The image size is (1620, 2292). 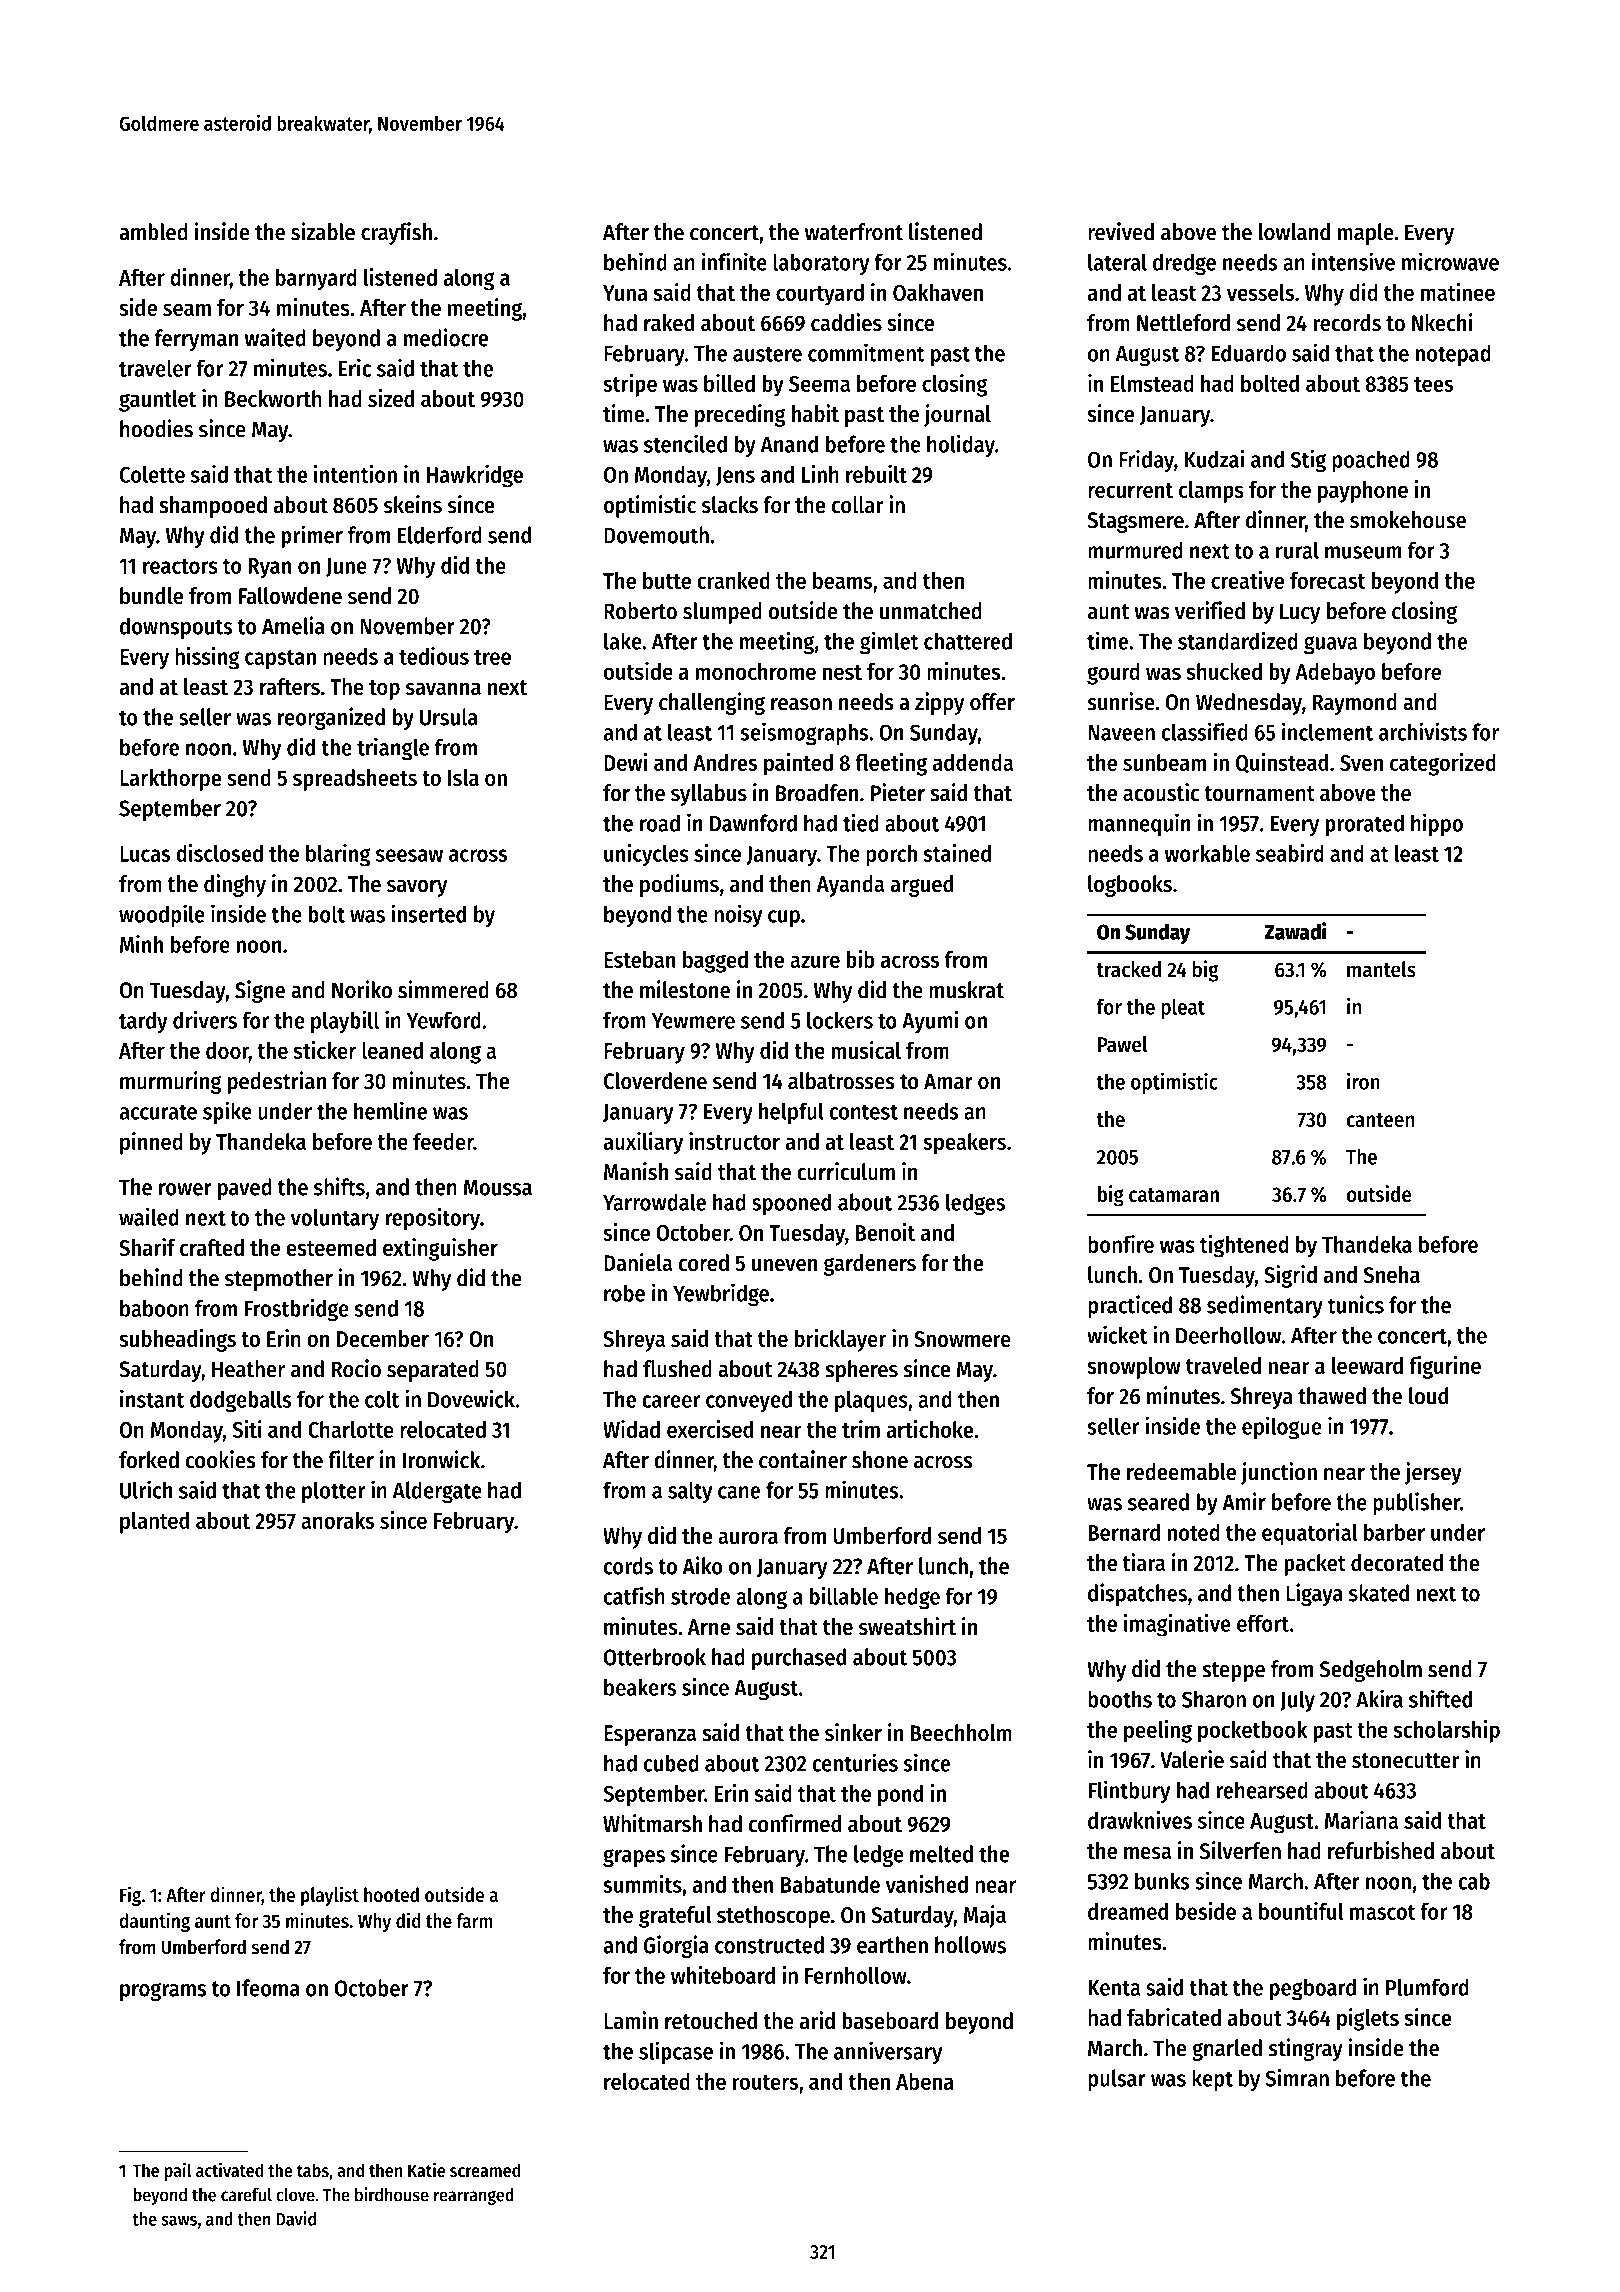 I want to click on ambled, so click(x=153, y=232).
